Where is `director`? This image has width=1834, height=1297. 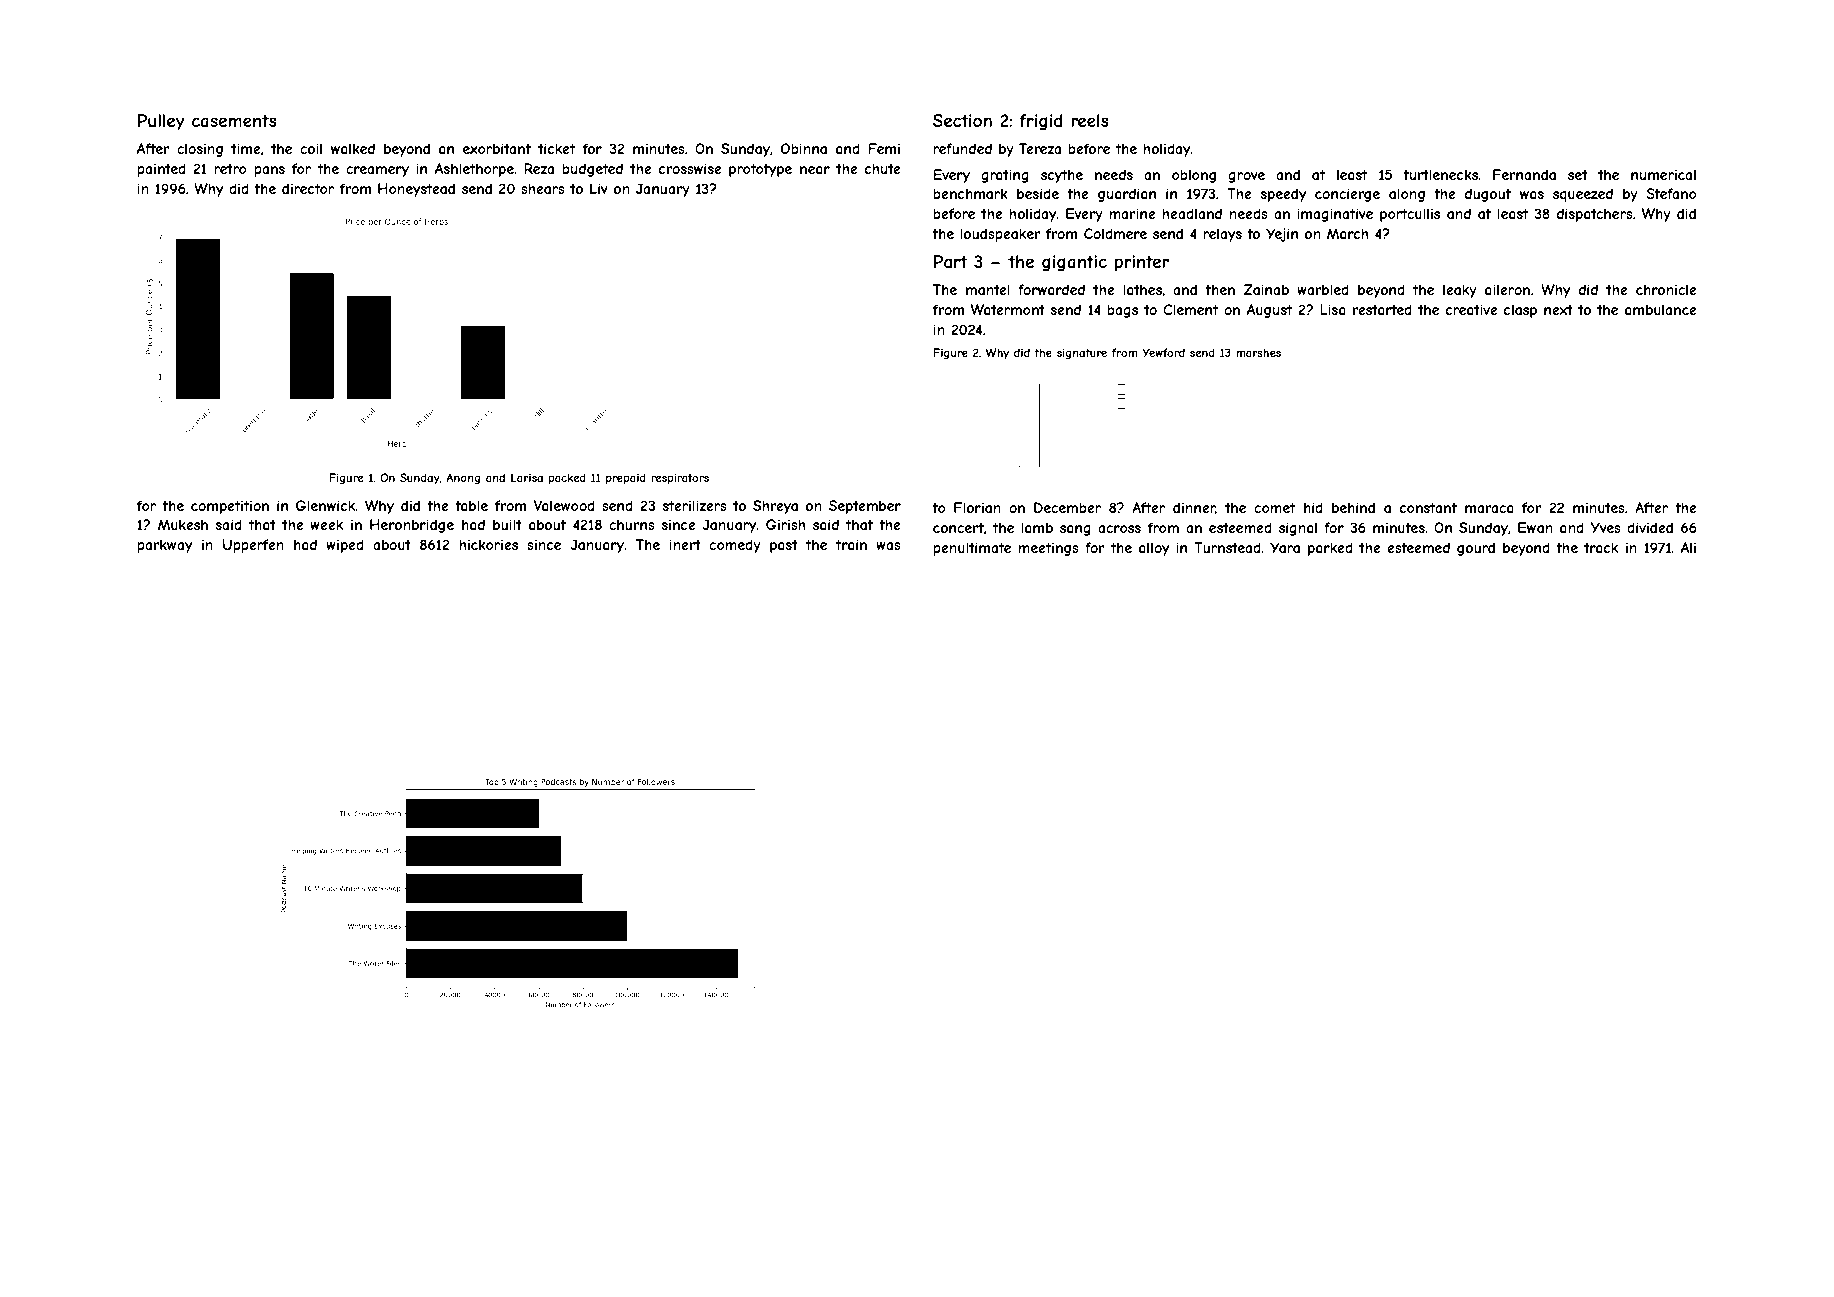 director is located at coordinates (308, 188).
